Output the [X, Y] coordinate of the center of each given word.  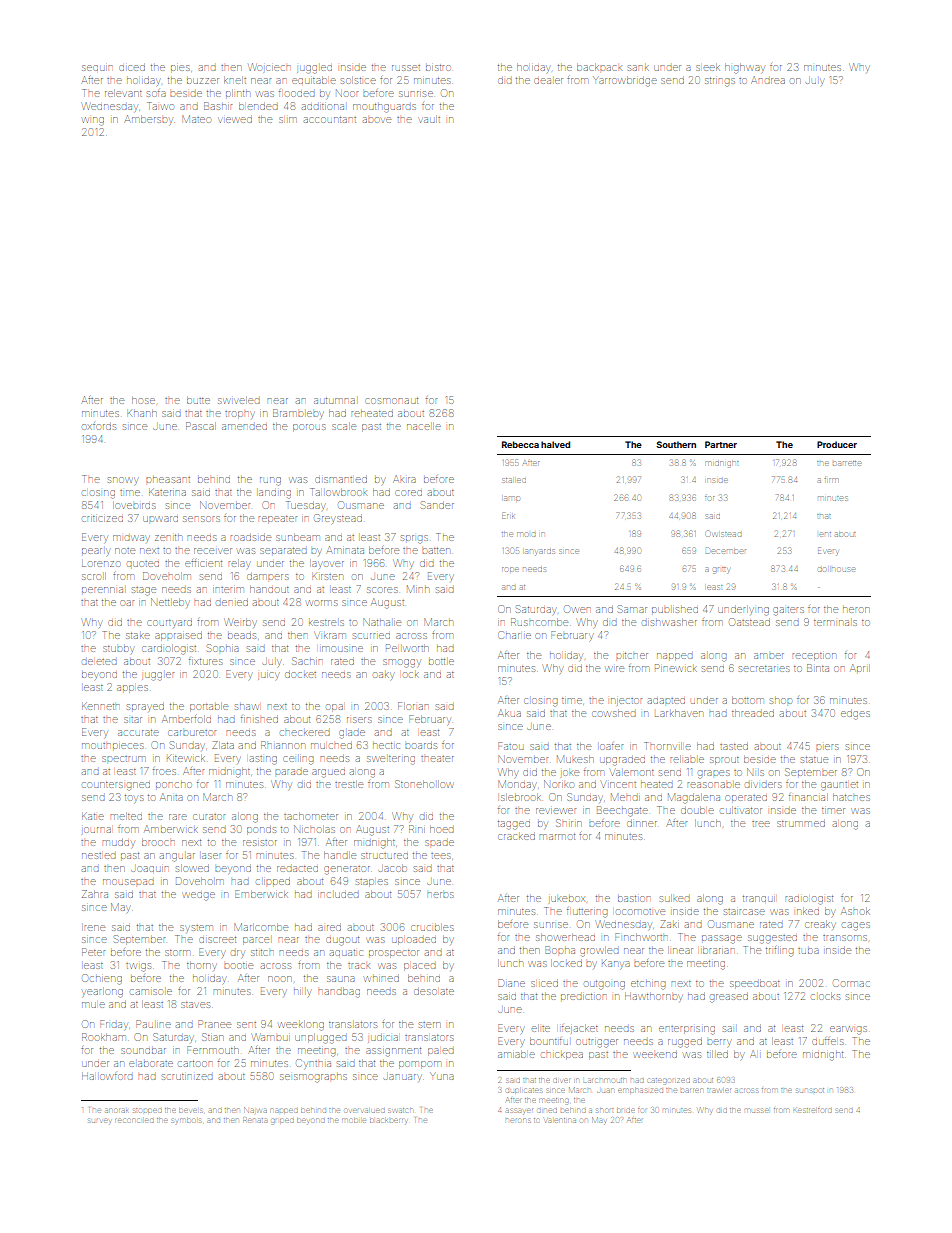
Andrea [768, 80]
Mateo [196, 119]
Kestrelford [813, 1110]
